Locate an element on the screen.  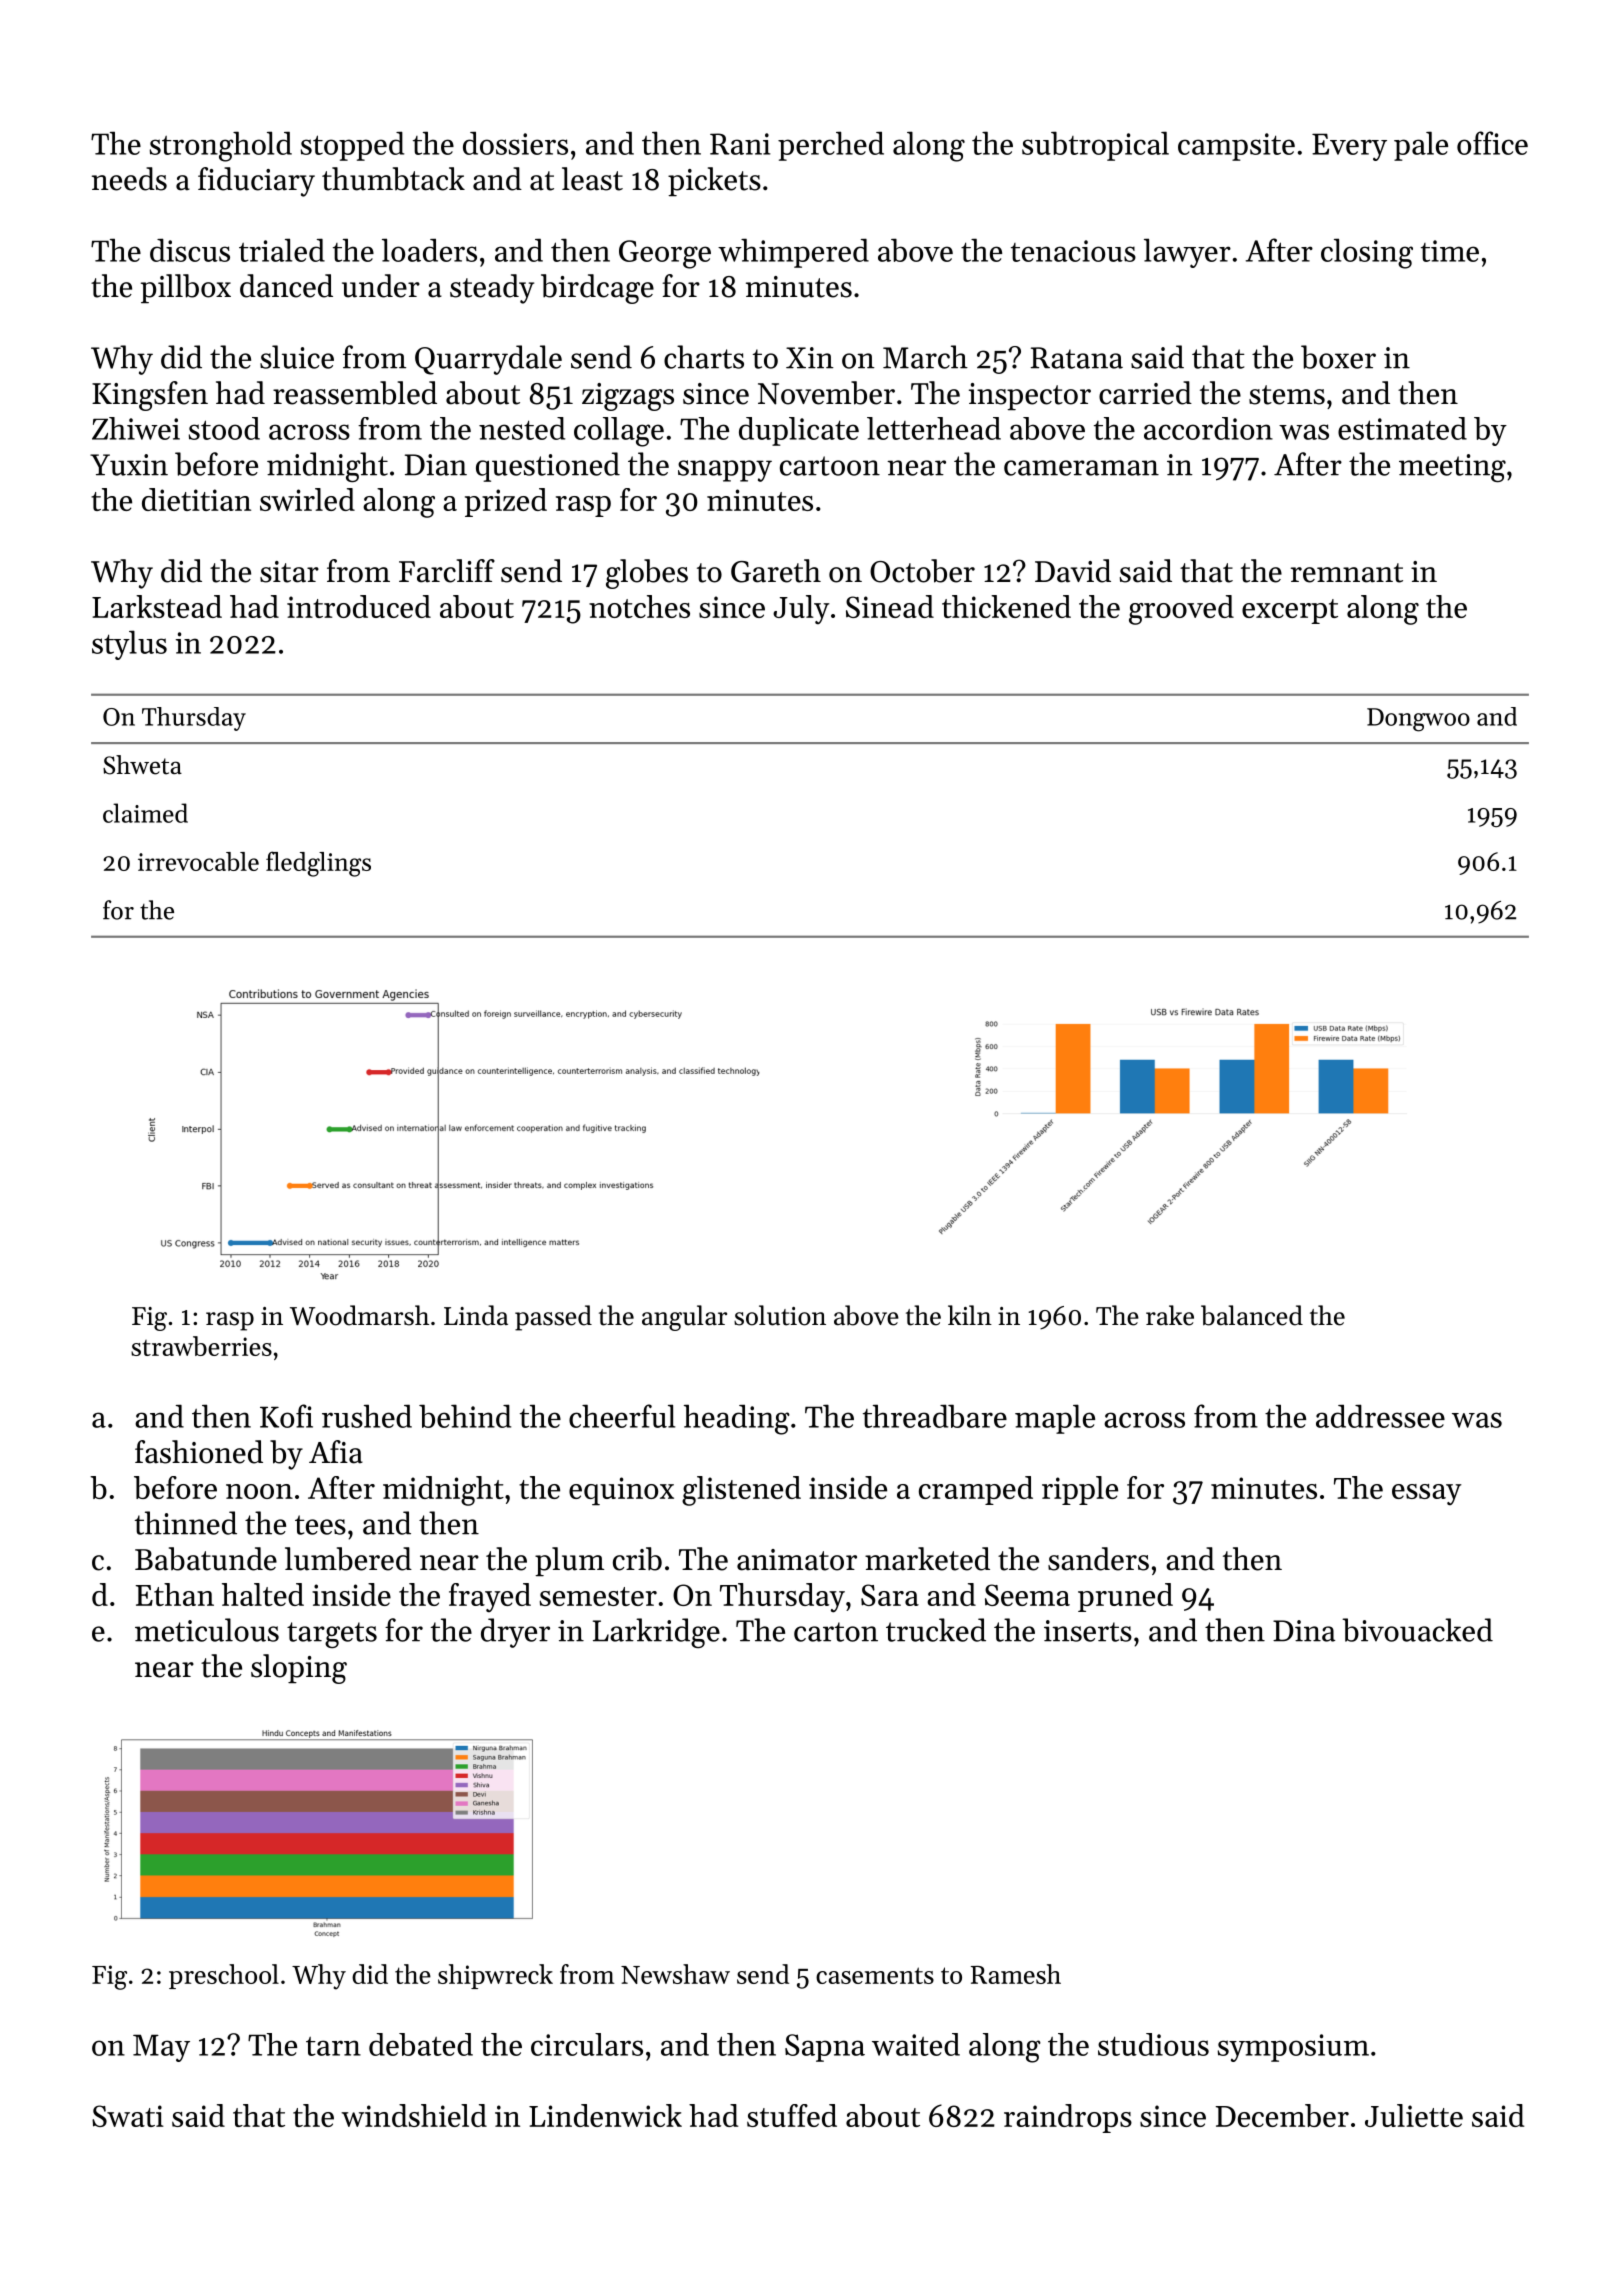
Ramesh is located at coordinates (1016, 1974).
